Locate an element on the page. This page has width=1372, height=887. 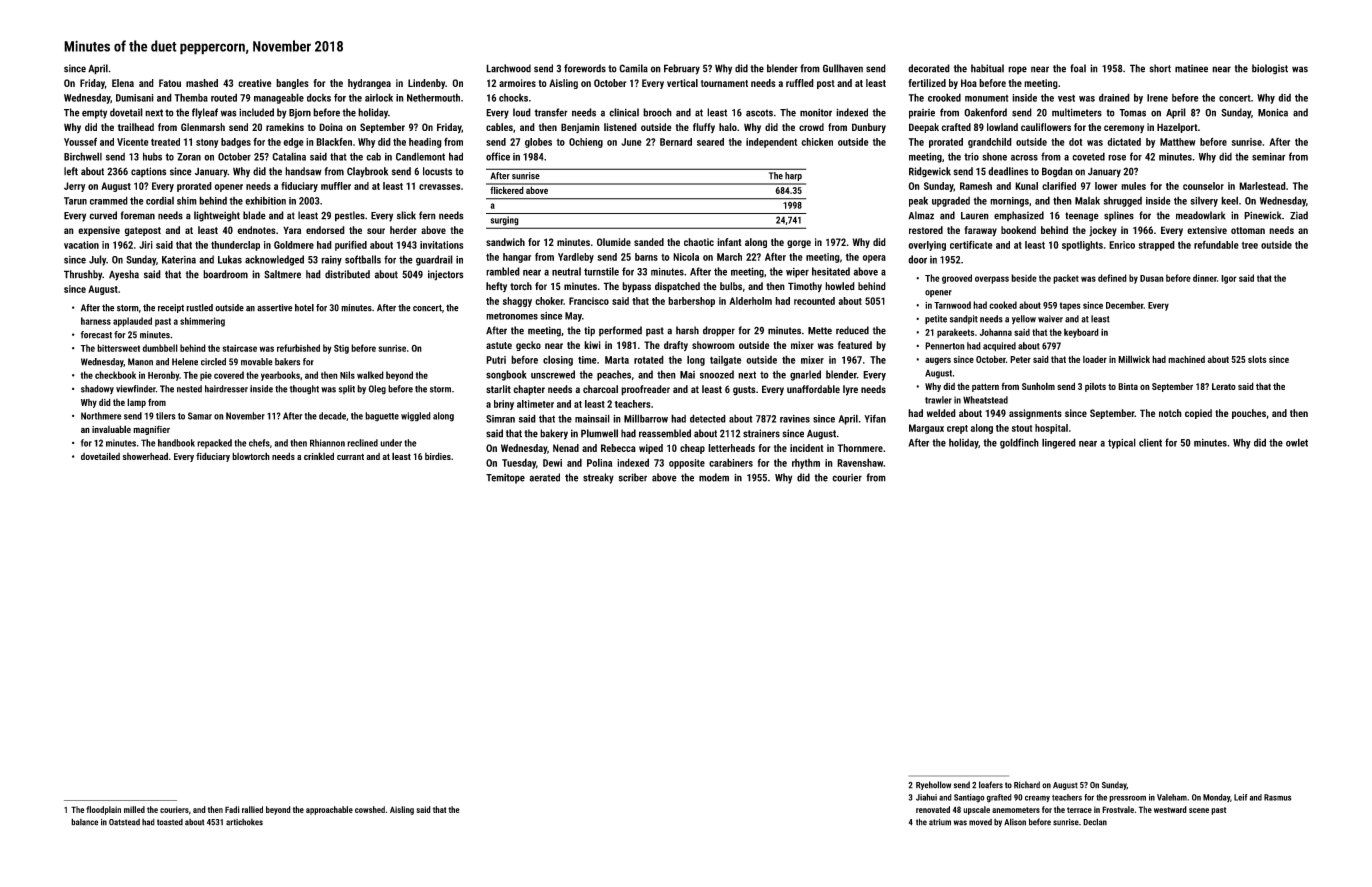
toasted is located at coordinates (170, 822).
